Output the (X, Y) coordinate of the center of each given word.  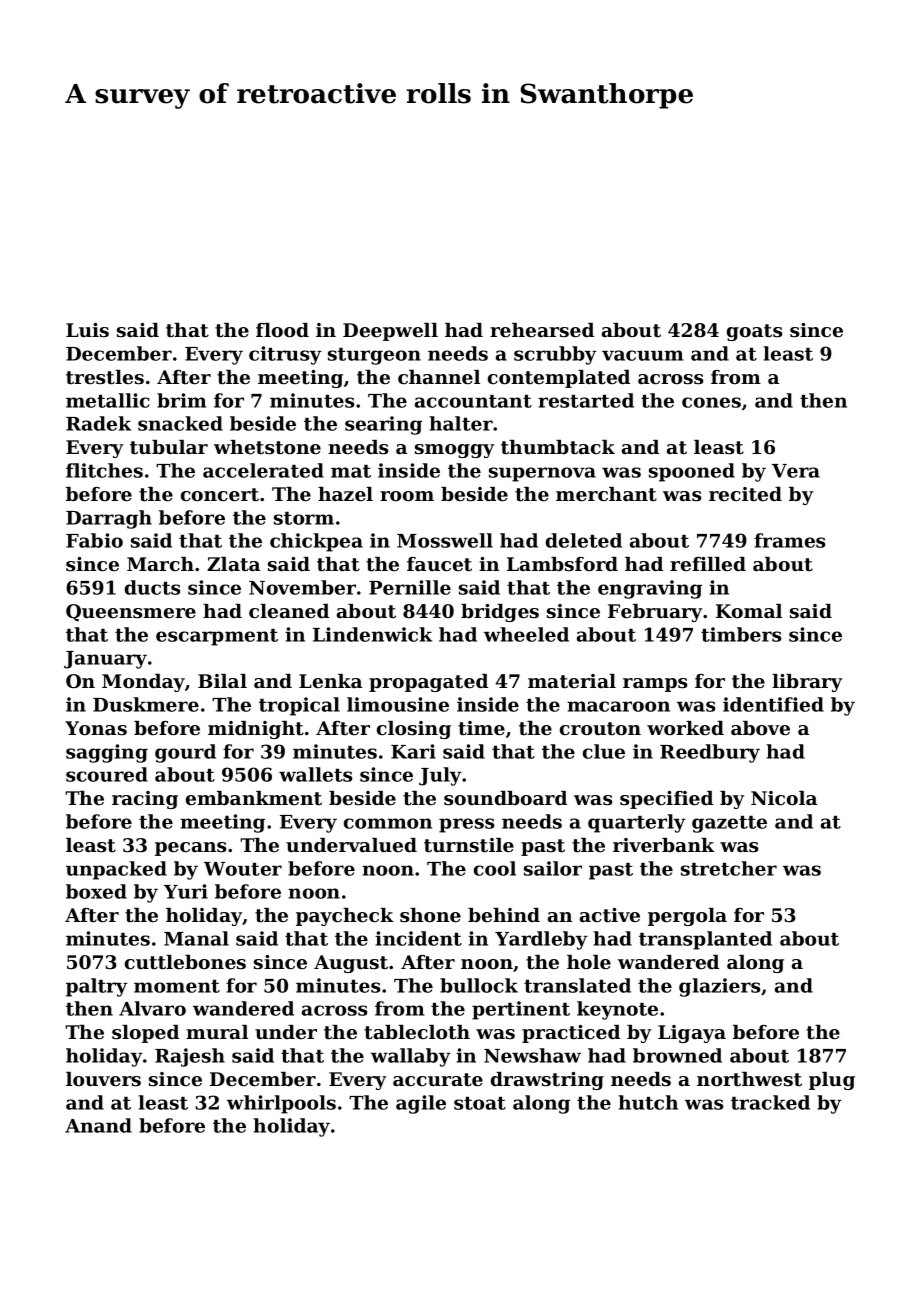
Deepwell (390, 332)
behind (504, 915)
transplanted (705, 940)
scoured (107, 774)
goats (754, 332)
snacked (180, 423)
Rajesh (190, 1057)
